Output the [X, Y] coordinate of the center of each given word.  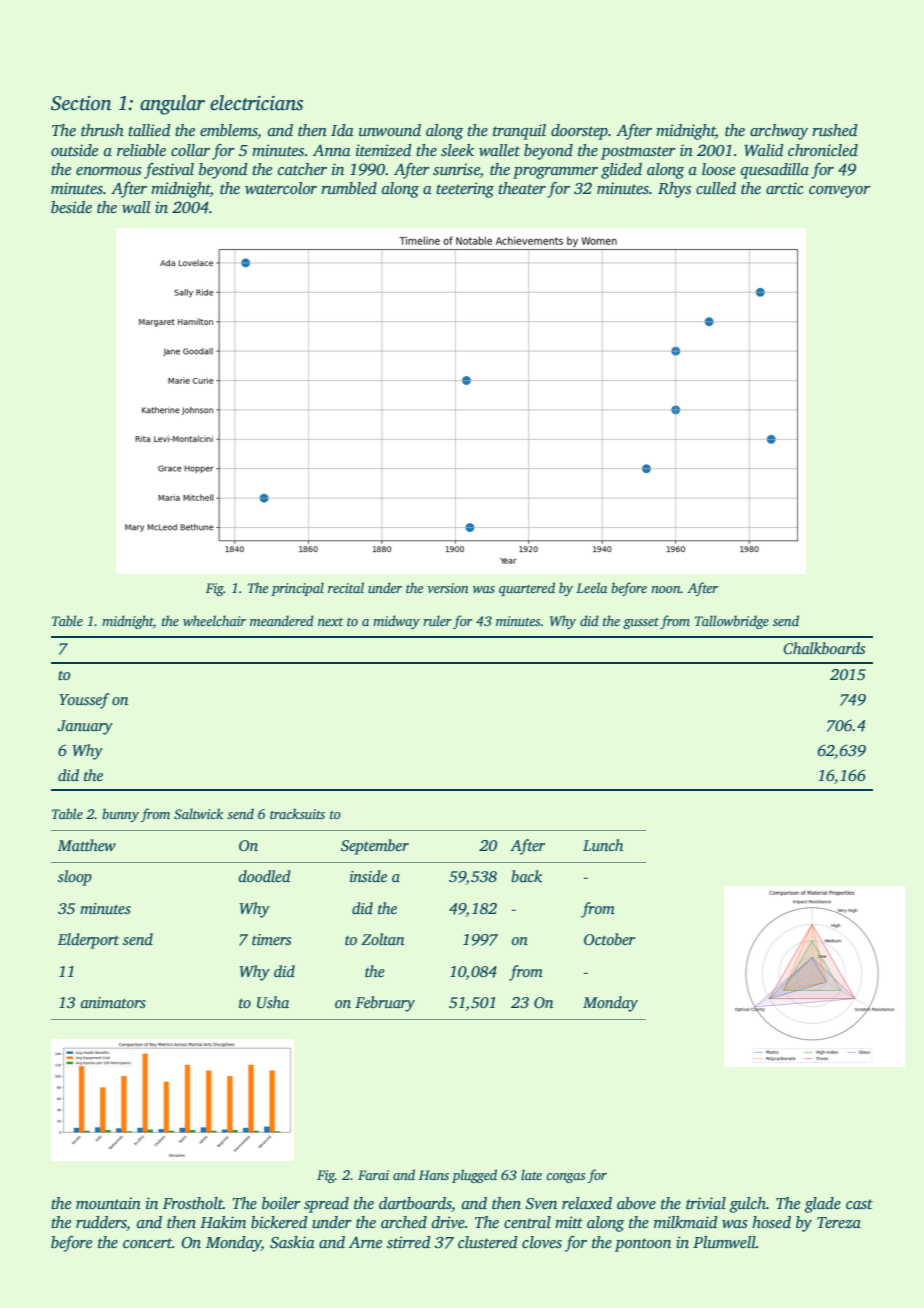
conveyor [839, 192]
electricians [256, 103]
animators [113, 1002]
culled [716, 188]
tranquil [519, 132]
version [447, 588]
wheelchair [214, 620]
